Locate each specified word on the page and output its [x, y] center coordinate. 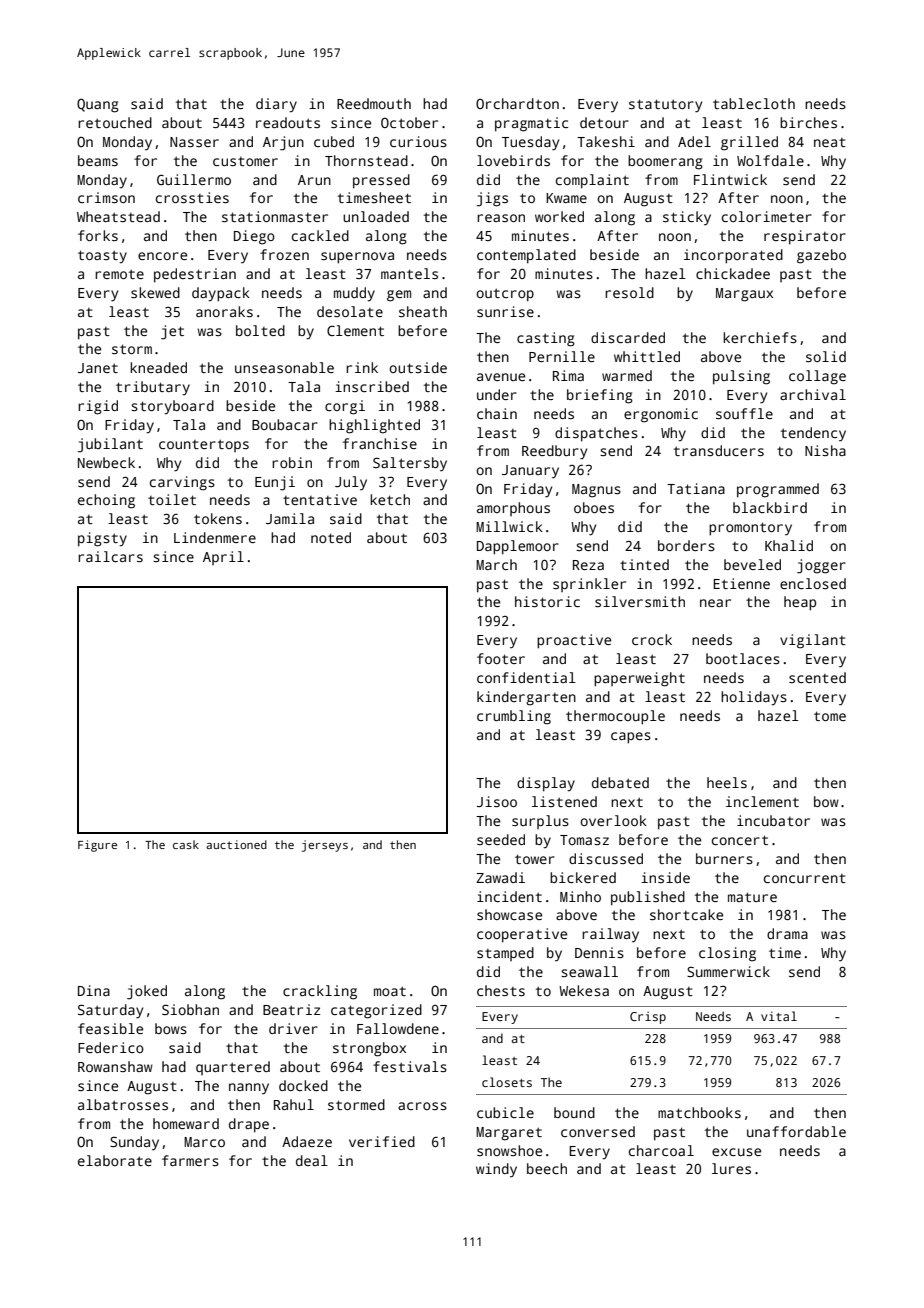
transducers [719, 450]
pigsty [102, 539]
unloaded [376, 216]
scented [817, 677]
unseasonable [284, 367]
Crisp [648, 1017]
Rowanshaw [115, 1066]
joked [147, 992]
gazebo [821, 256]
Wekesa [584, 990]
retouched [115, 122]
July [351, 483]
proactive [574, 641]
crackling [320, 992]
